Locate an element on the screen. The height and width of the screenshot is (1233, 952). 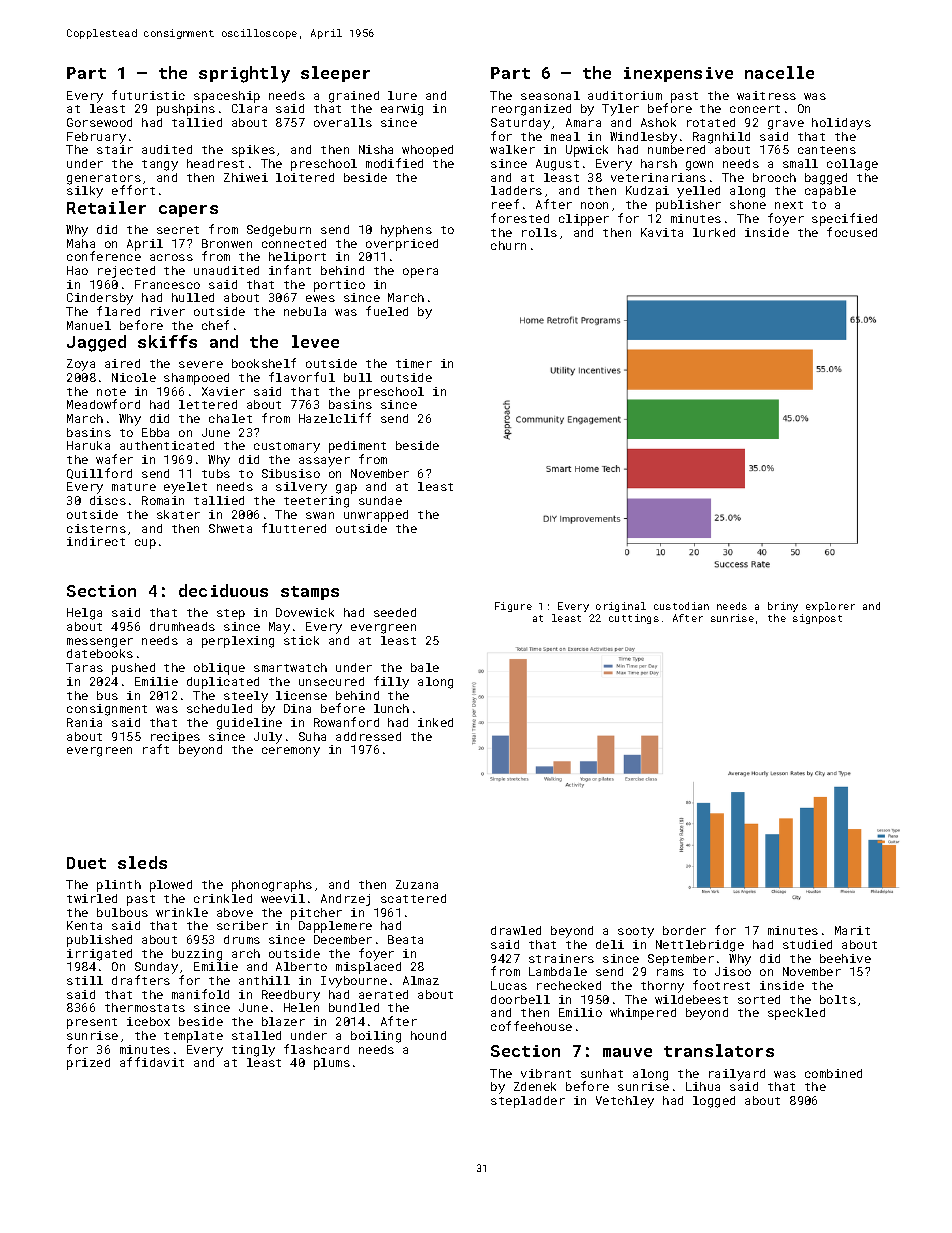
custodian is located at coordinates (681, 606).
